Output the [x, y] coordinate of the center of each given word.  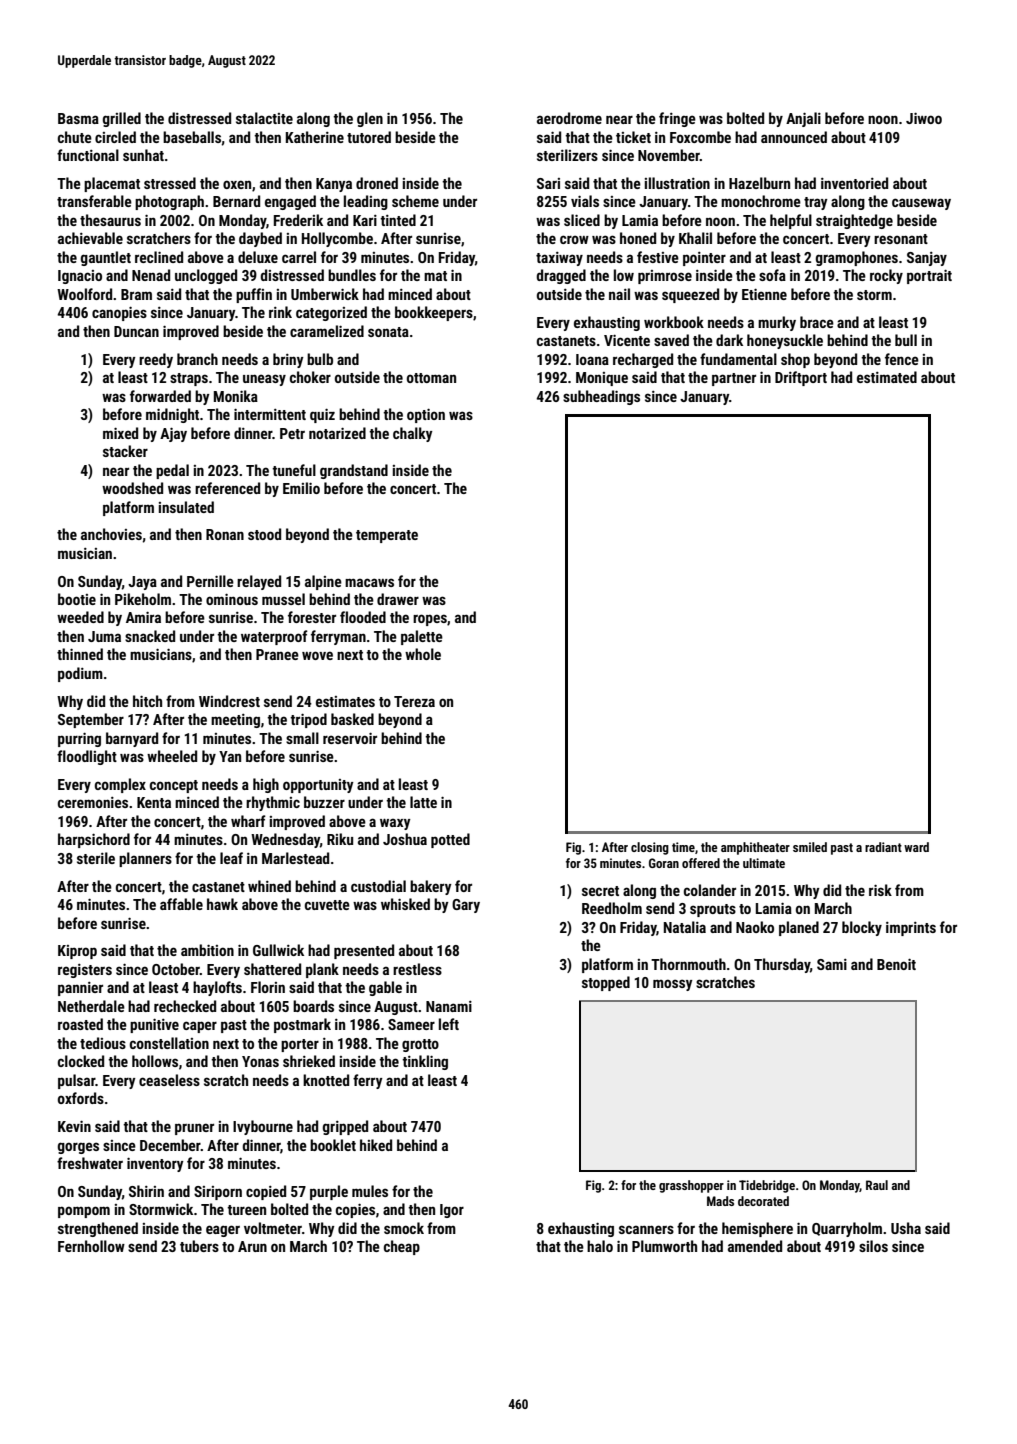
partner [734, 379]
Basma [78, 118]
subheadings [601, 397]
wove [317, 655]
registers [85, 971]
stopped [606, 983]
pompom [84, 1212]
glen [370, 119]
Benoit [896, 964]
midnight [172, 415]
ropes [430, 620]
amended [755, 1246]
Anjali [803, 119]
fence [902, 359]
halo [600, 1246]
